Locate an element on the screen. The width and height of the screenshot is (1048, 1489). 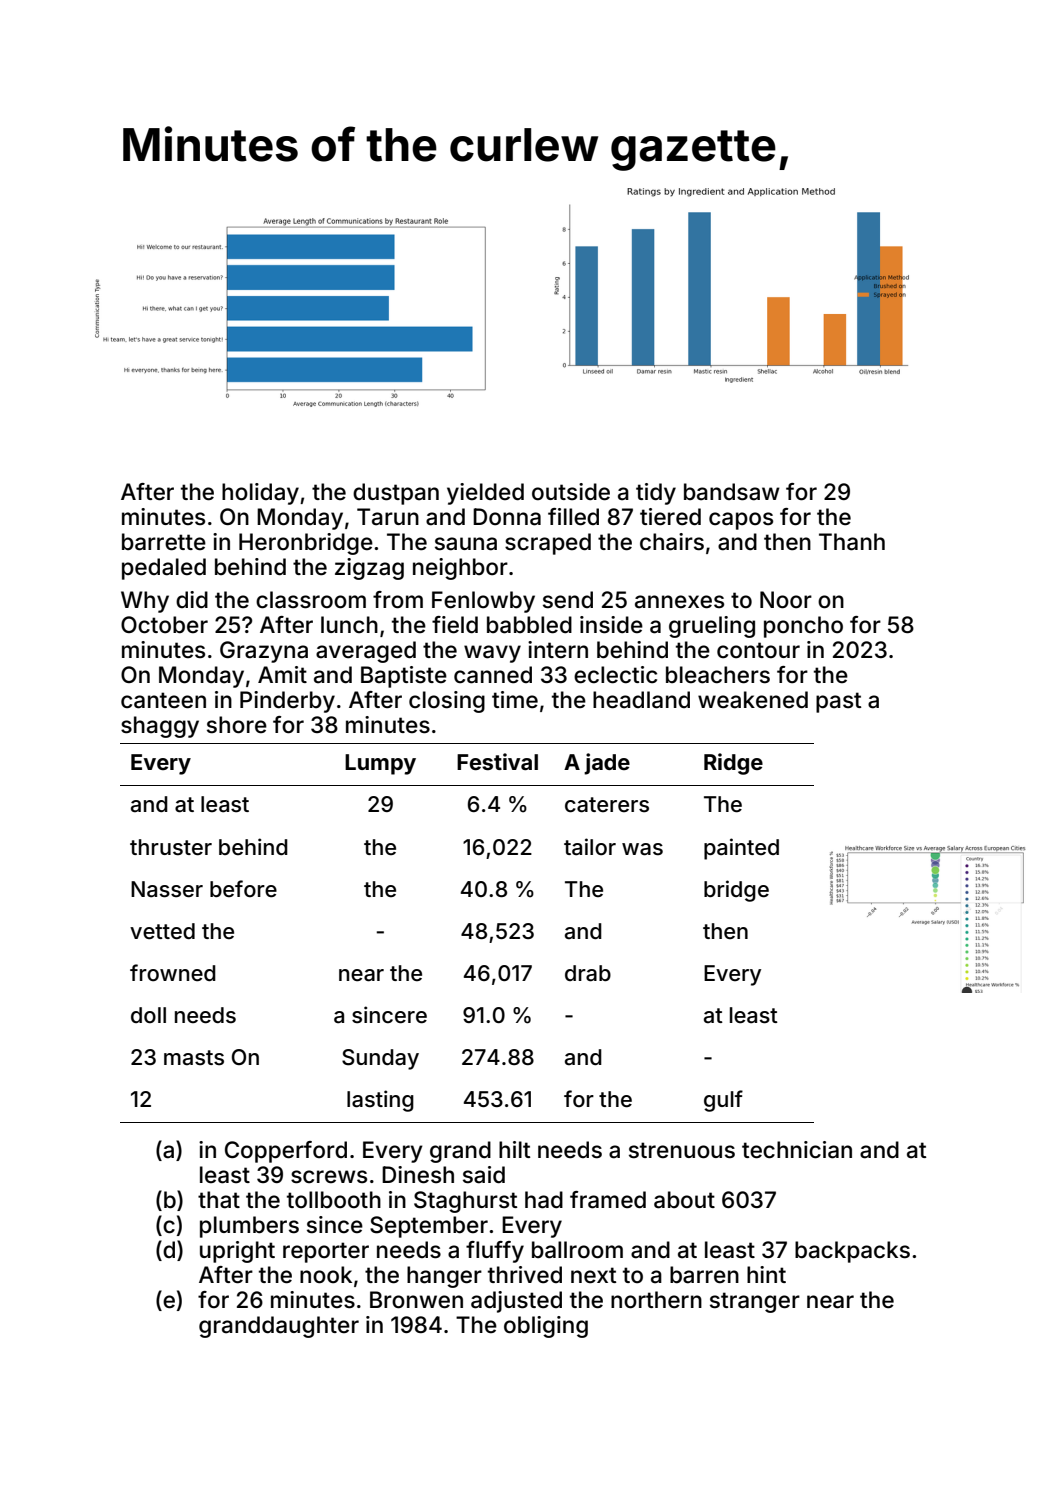
from is located at coordinates (398, 600).
